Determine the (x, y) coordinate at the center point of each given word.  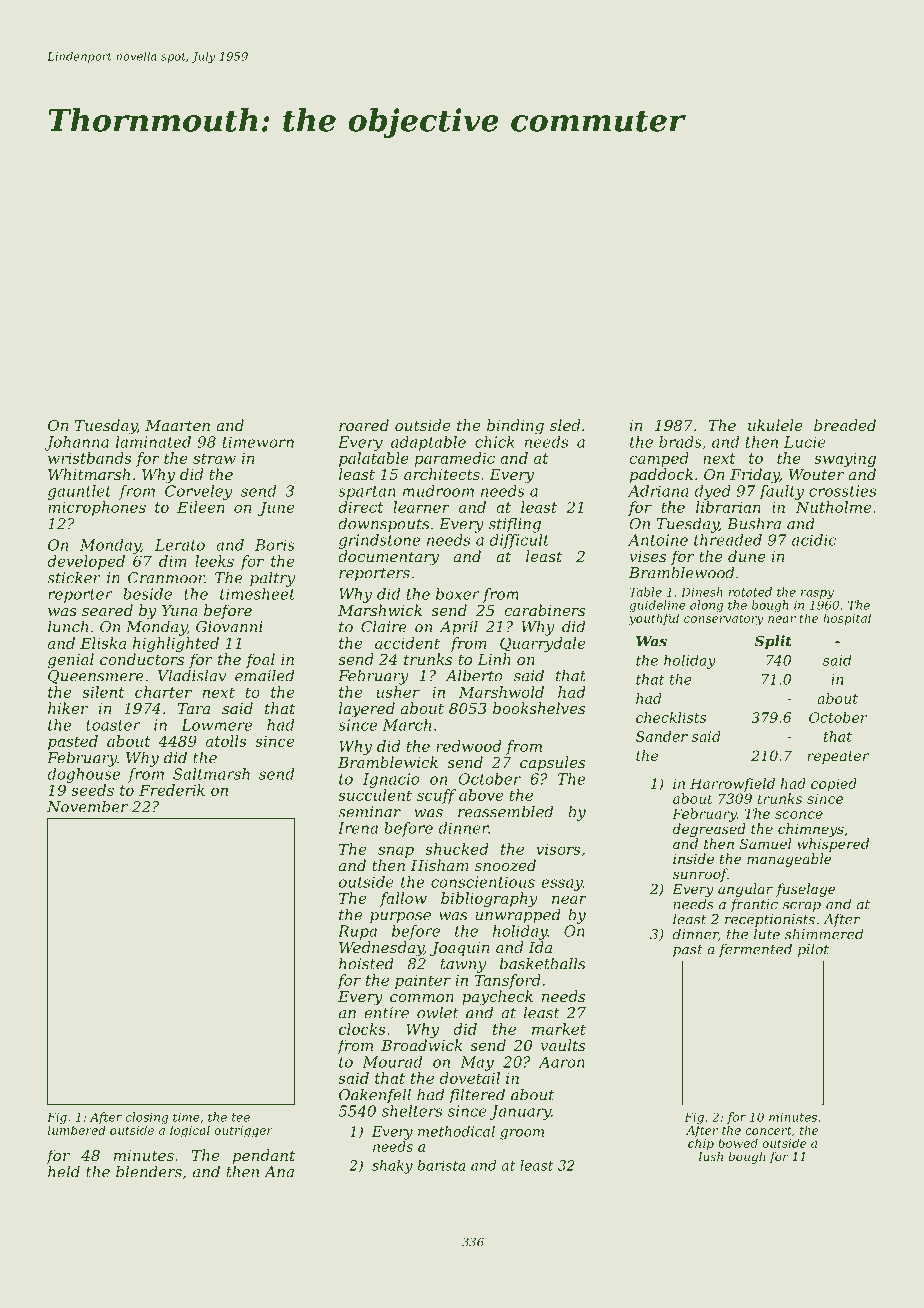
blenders (149, 1172)
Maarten (177, 425)
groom (522, 1134)
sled (565, 425)
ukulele (775, 425)
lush (711, 1156)
